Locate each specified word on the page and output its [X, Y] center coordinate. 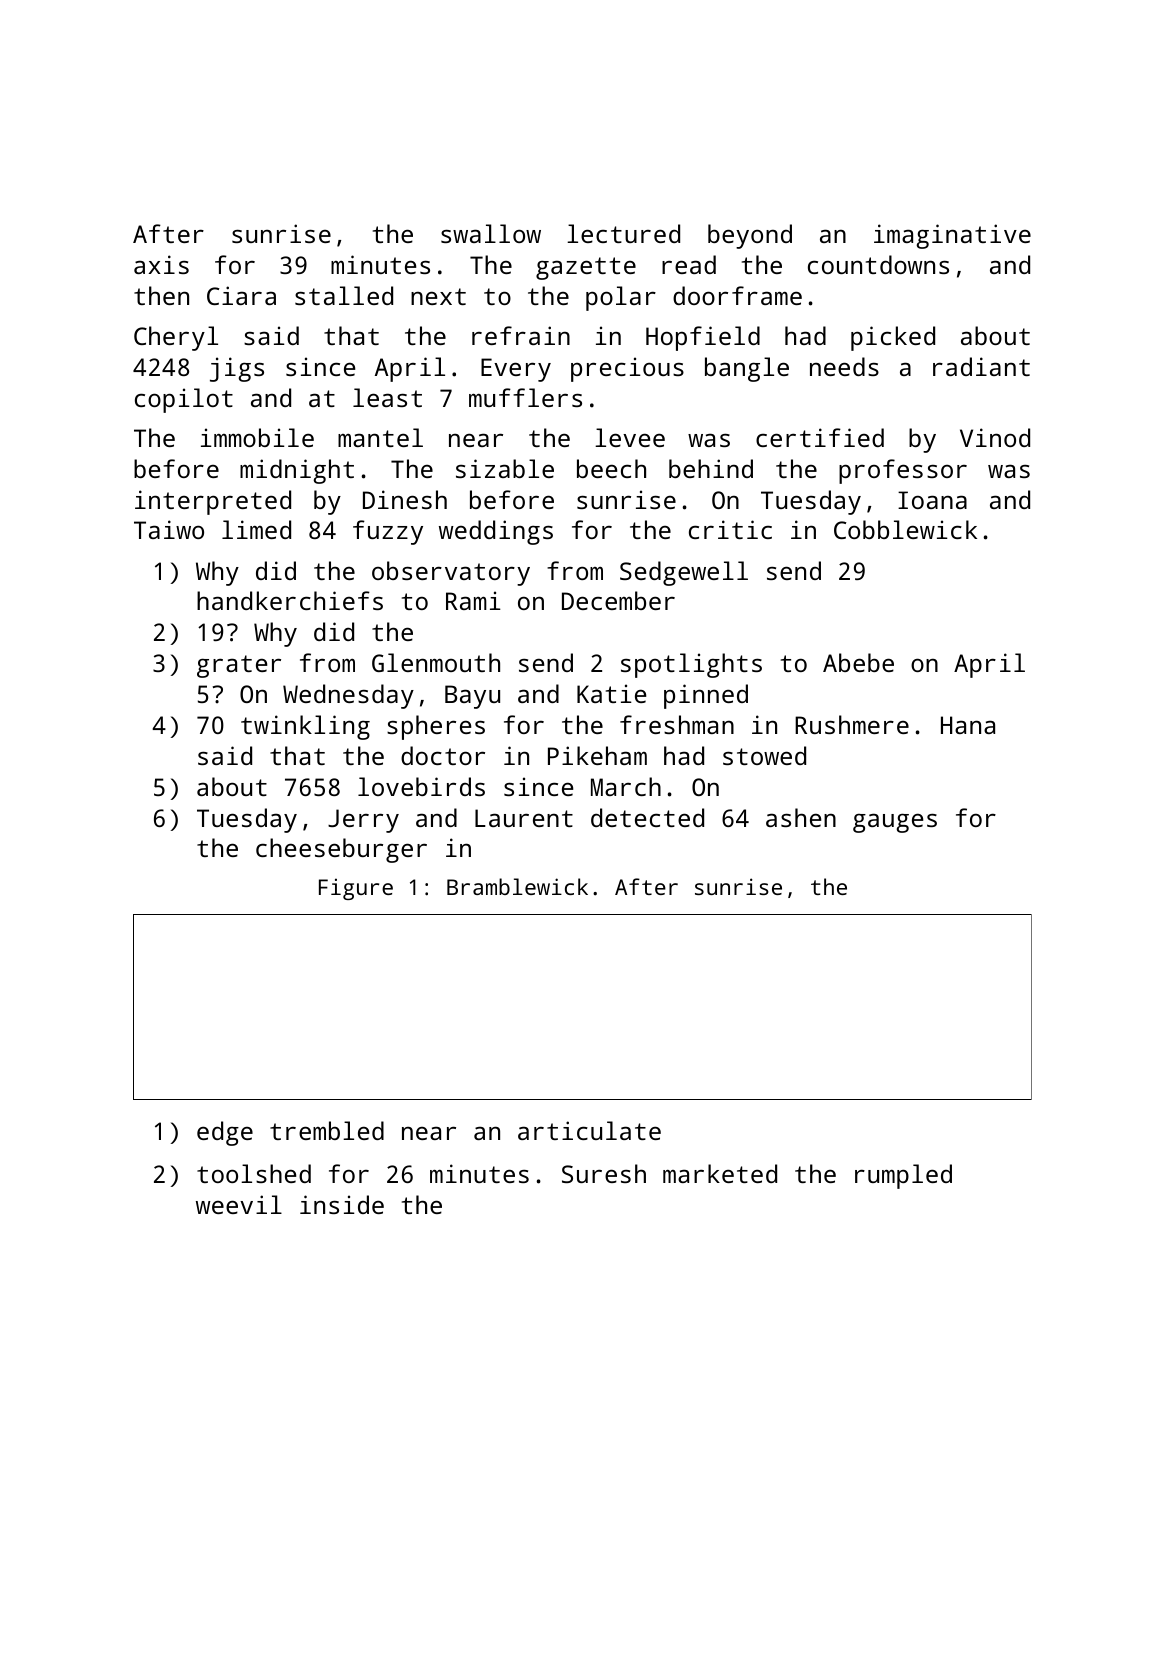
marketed [720, 1173]
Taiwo [169, 529]
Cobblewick [905, 529]
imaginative [952, 236]
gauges [895, 823]
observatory [451, 573]
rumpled [903, 1176]
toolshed [254, 1173]
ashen [801, 817]
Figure [356, 889]
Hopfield [703, 338]
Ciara [241, 295]
